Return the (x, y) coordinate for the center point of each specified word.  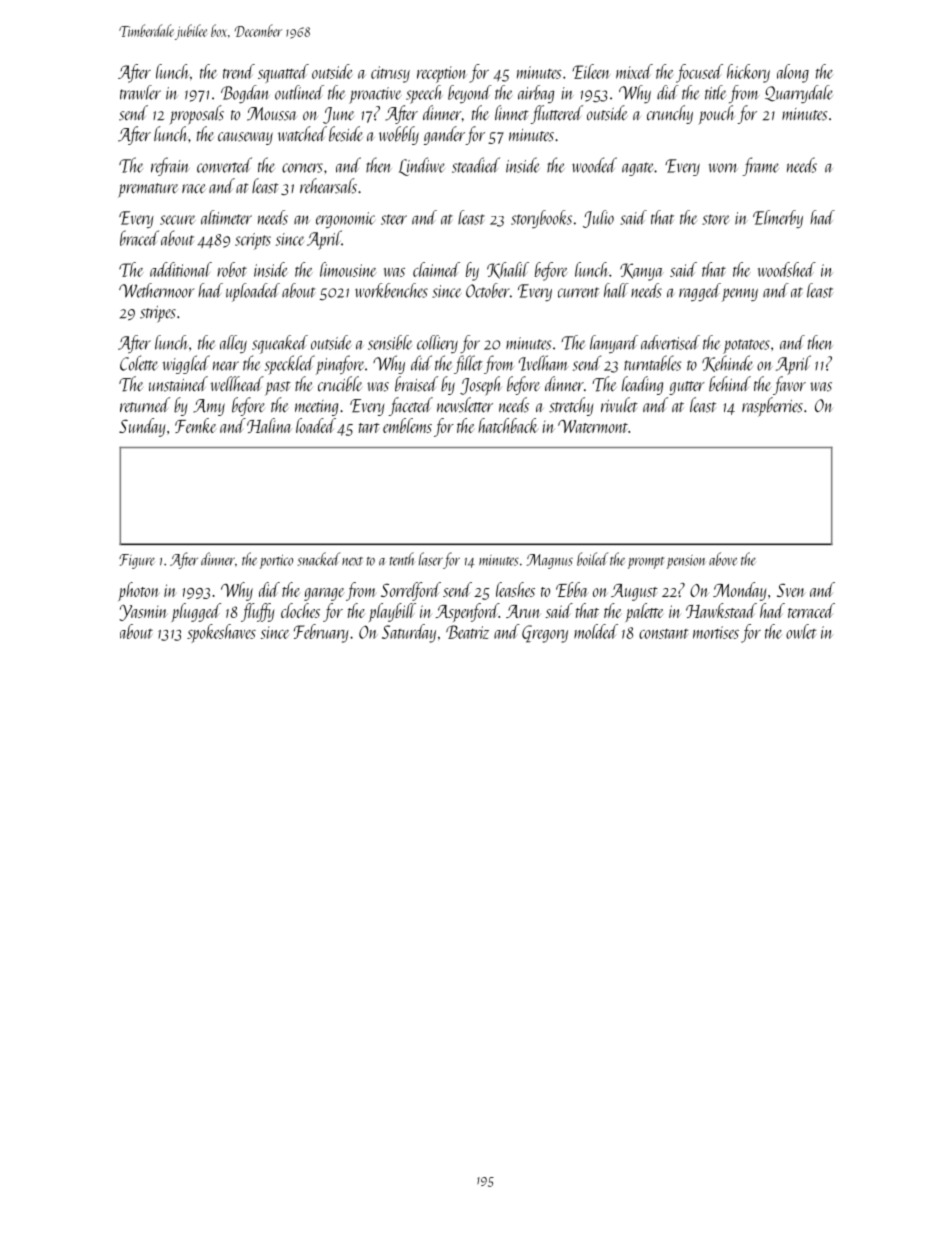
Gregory (545, 634)
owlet (801, 631)
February (321, 633)
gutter (687, 388)
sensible (390, 342)
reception (442, 74)
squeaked (280, 344)
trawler (140, 92)
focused (699, 73)
